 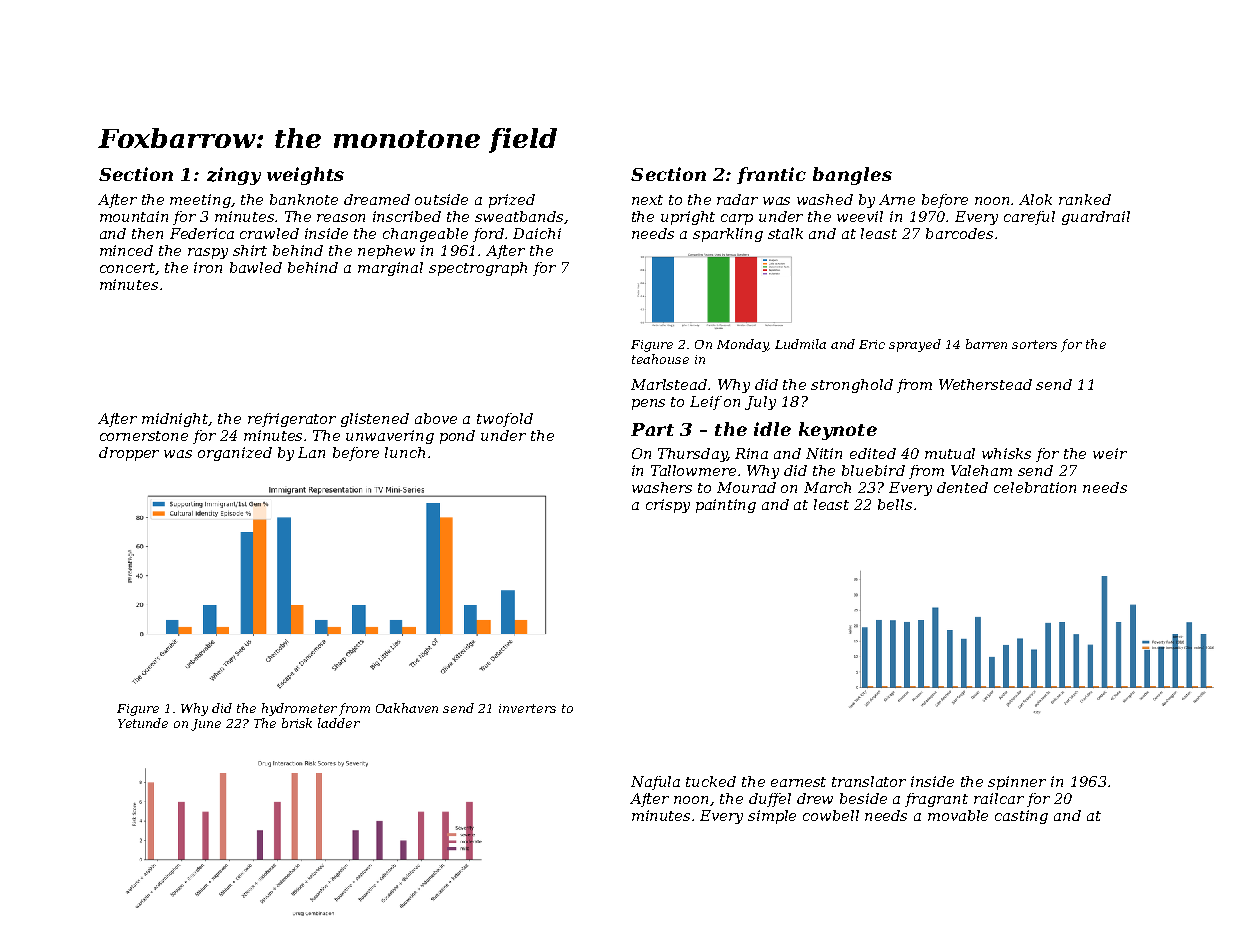 I want to click on sprayed, so click(x=915, y=345).
